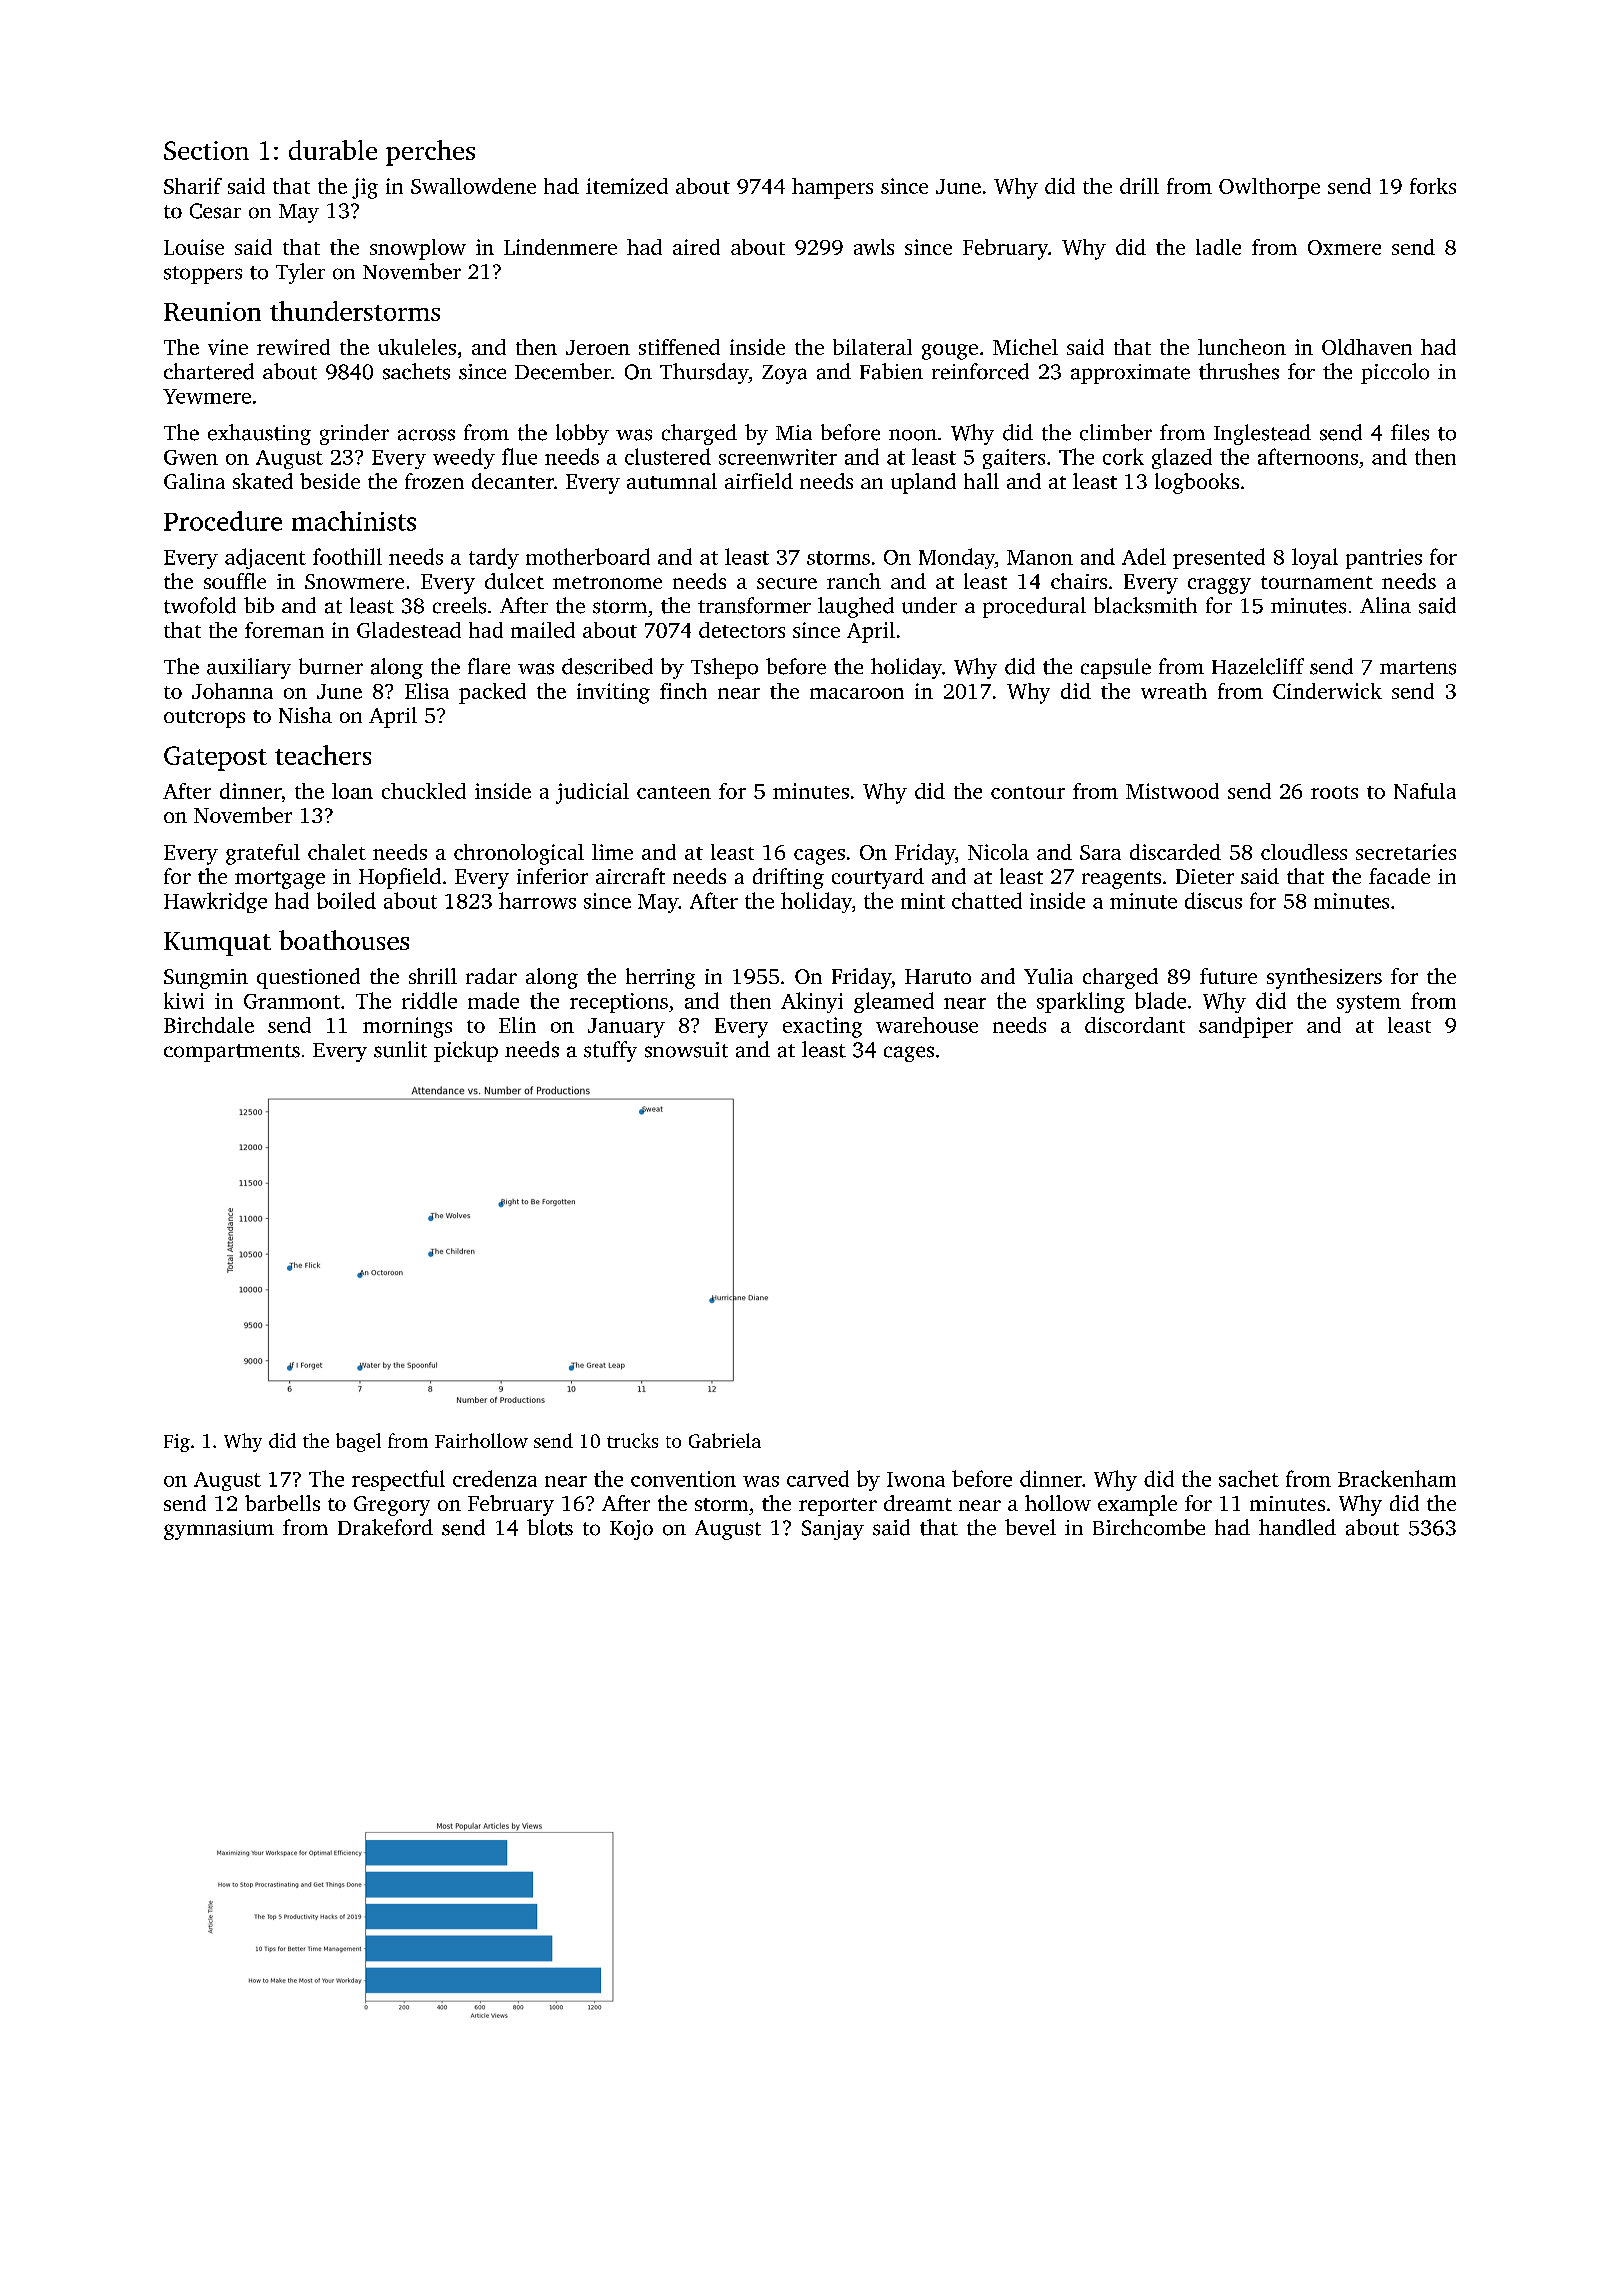  Describe the element at coordinates (228, 347) in the page. I see `vine` at that location.
